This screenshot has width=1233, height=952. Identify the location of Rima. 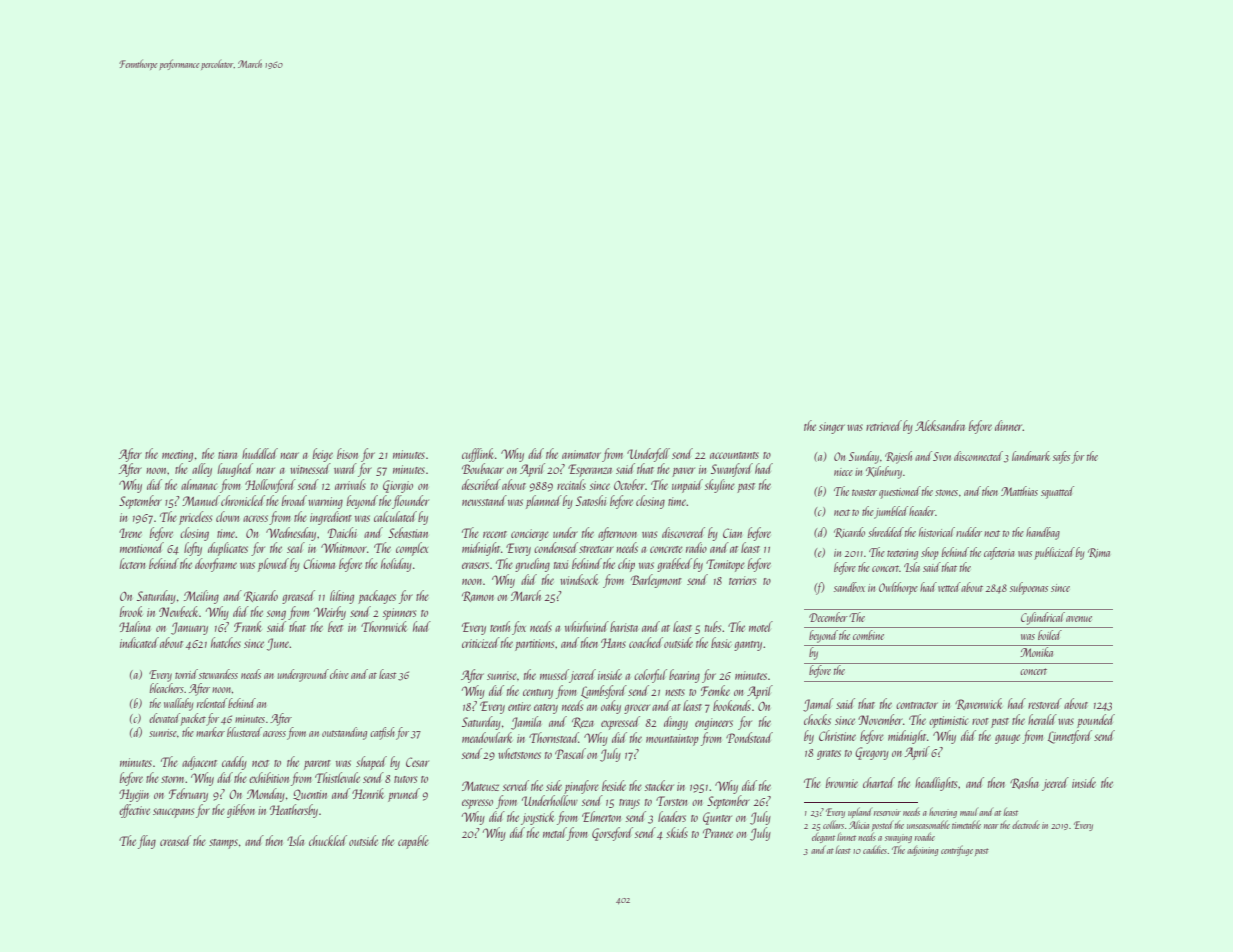
(1099, 553).
